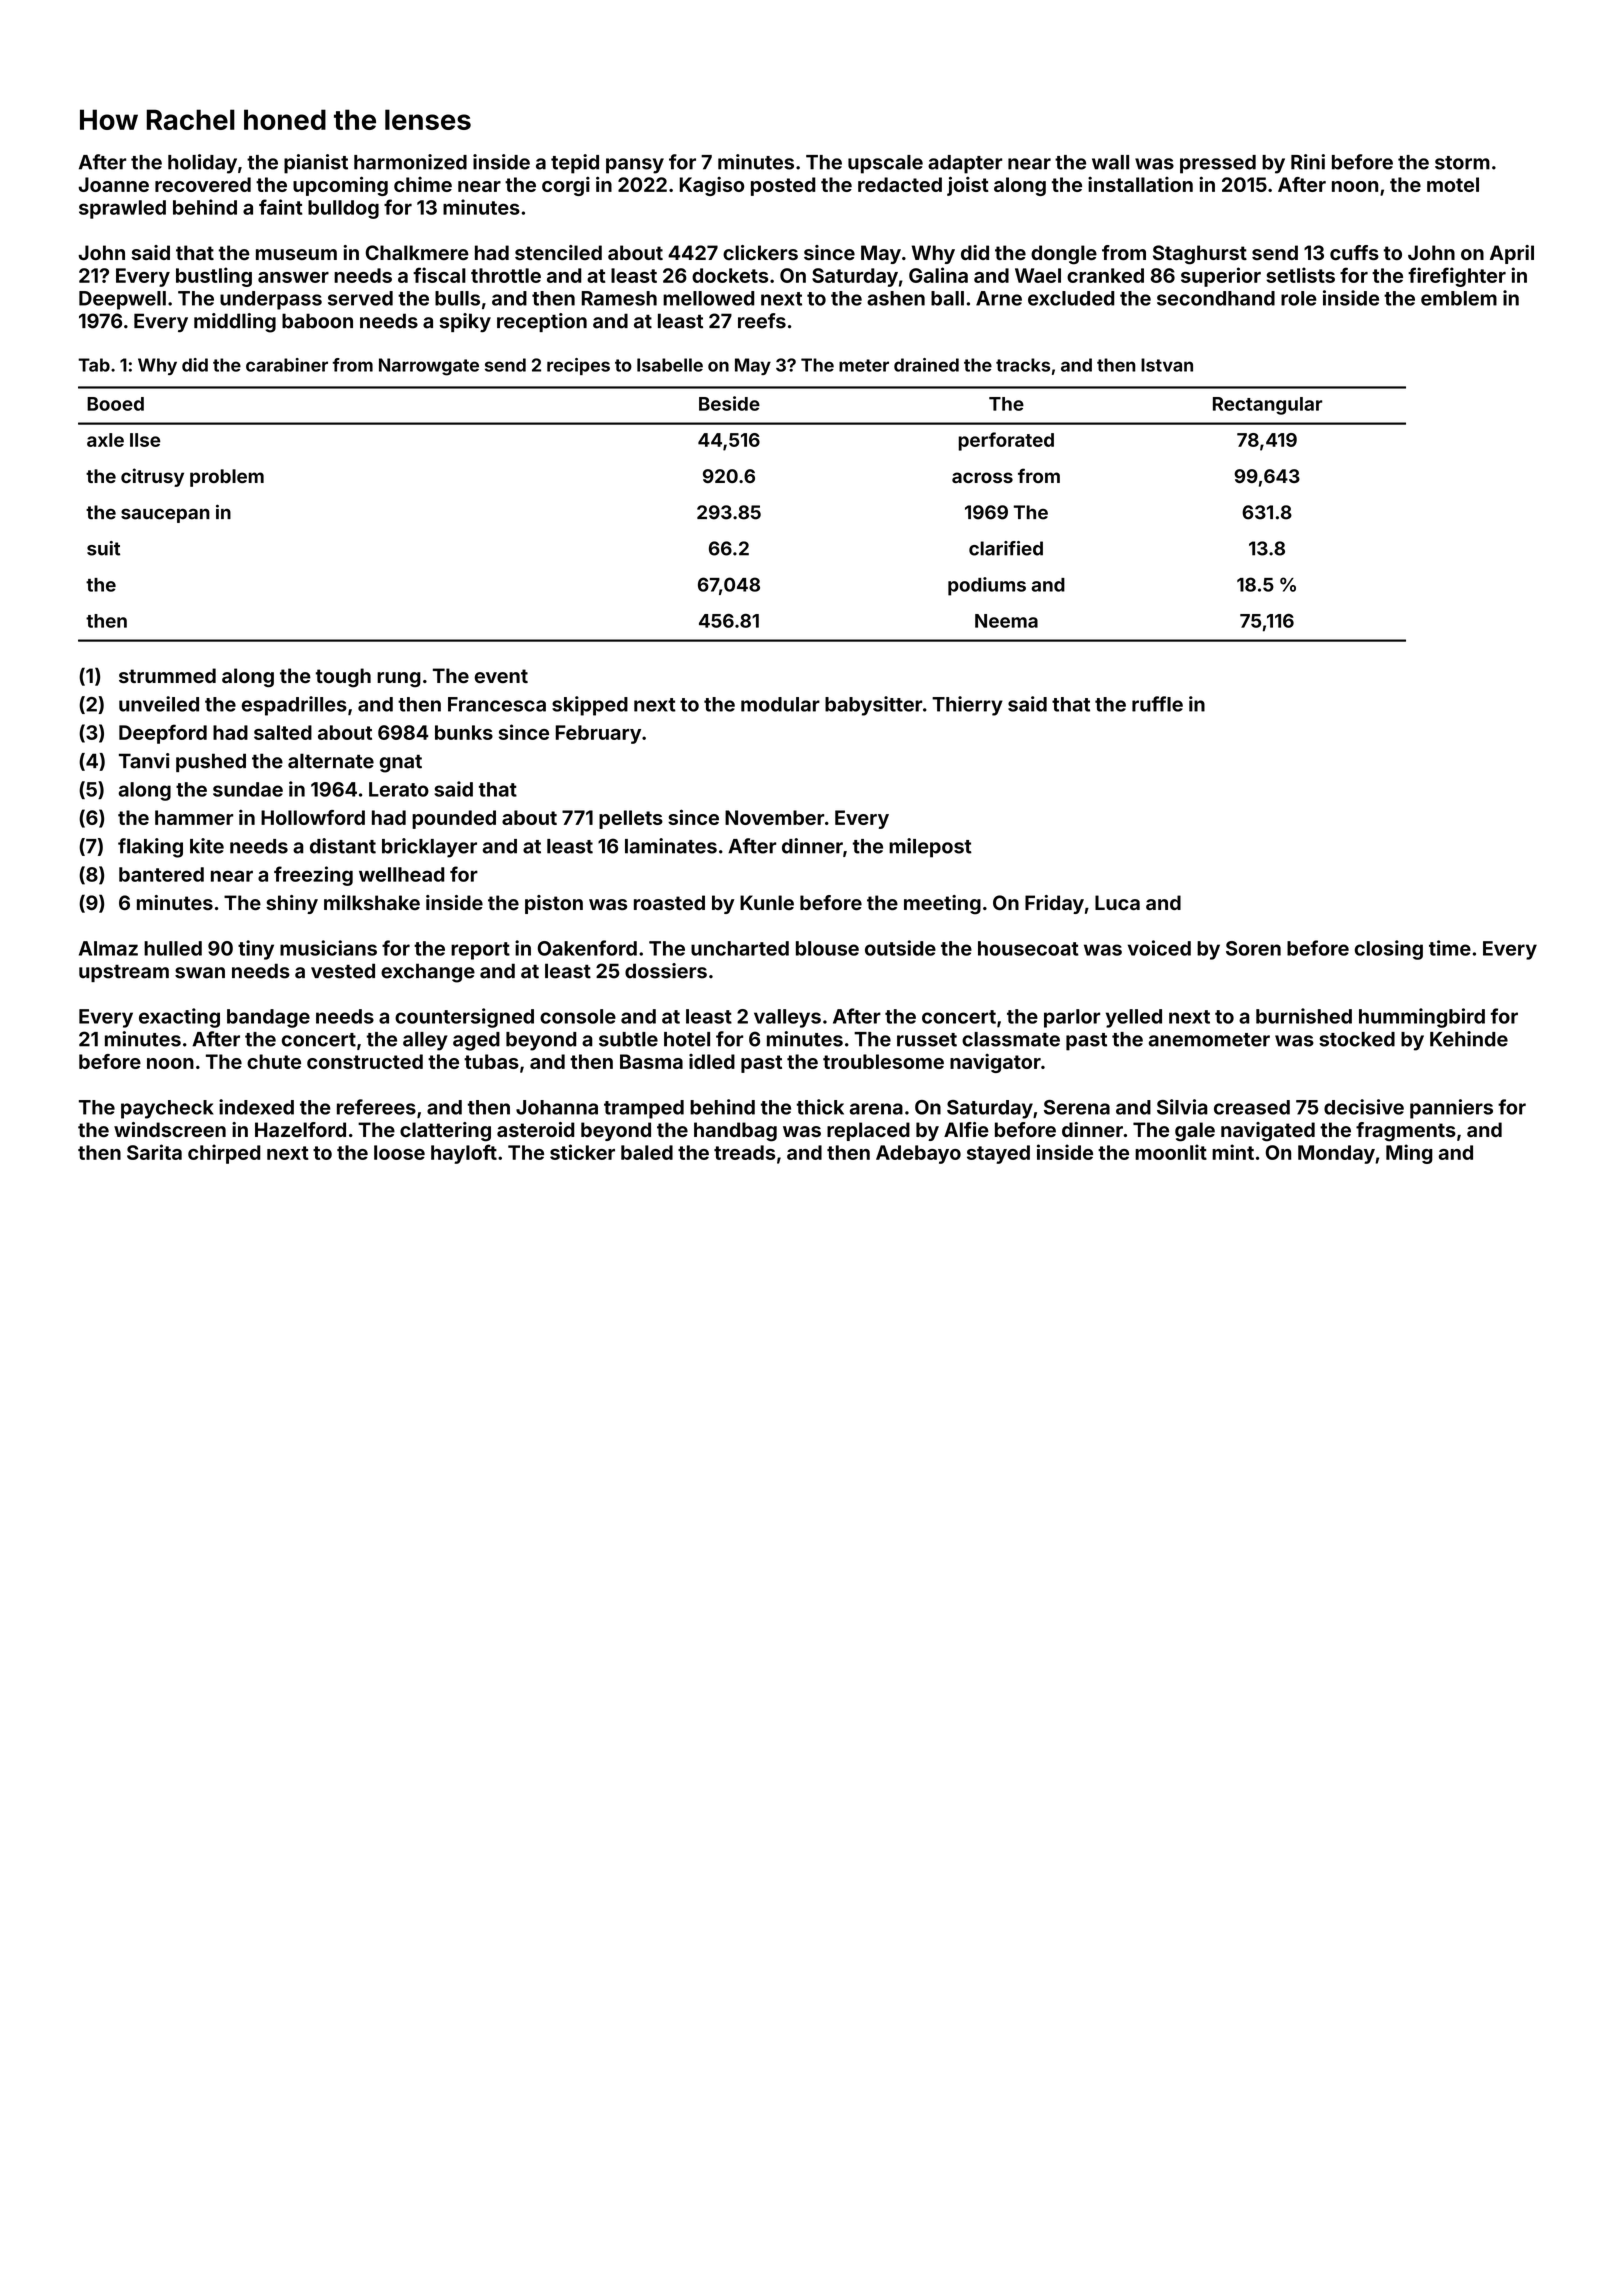  Describe the element at coordinates (227, 478) in the screenshot. I see `problem` at that location.
